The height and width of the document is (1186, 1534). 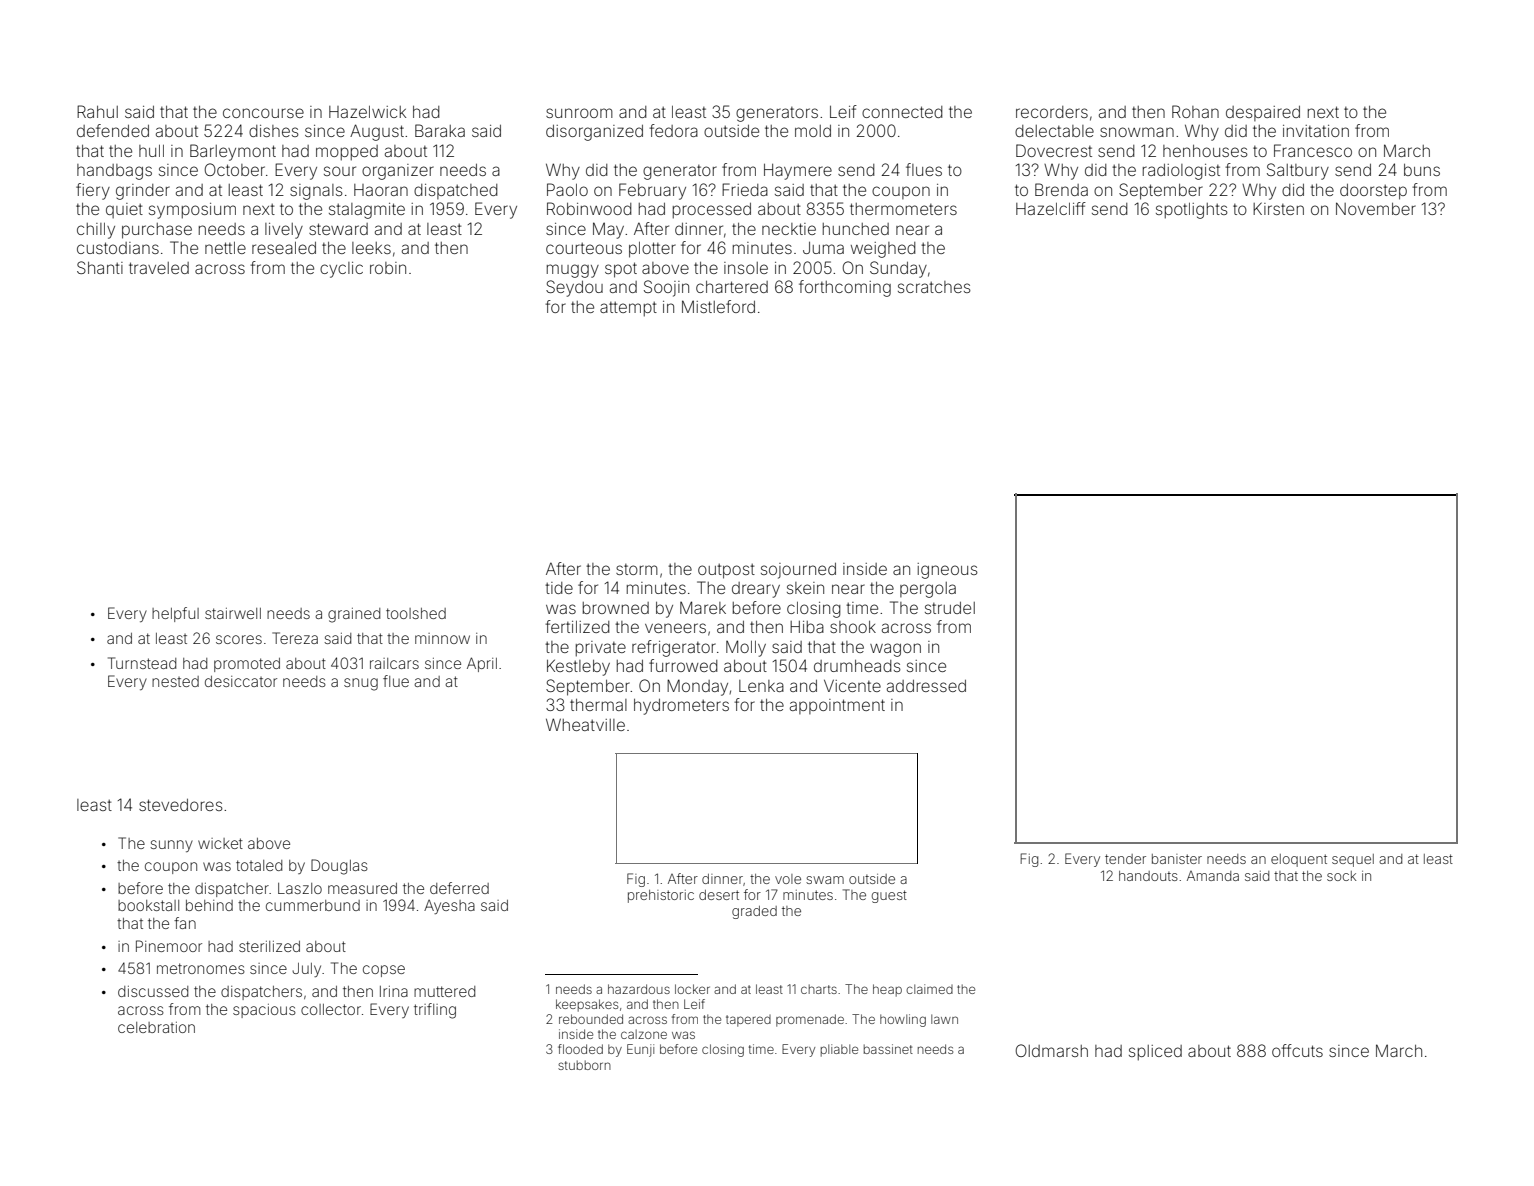 I want to click on cyclic, so click(x=341, y=270).
